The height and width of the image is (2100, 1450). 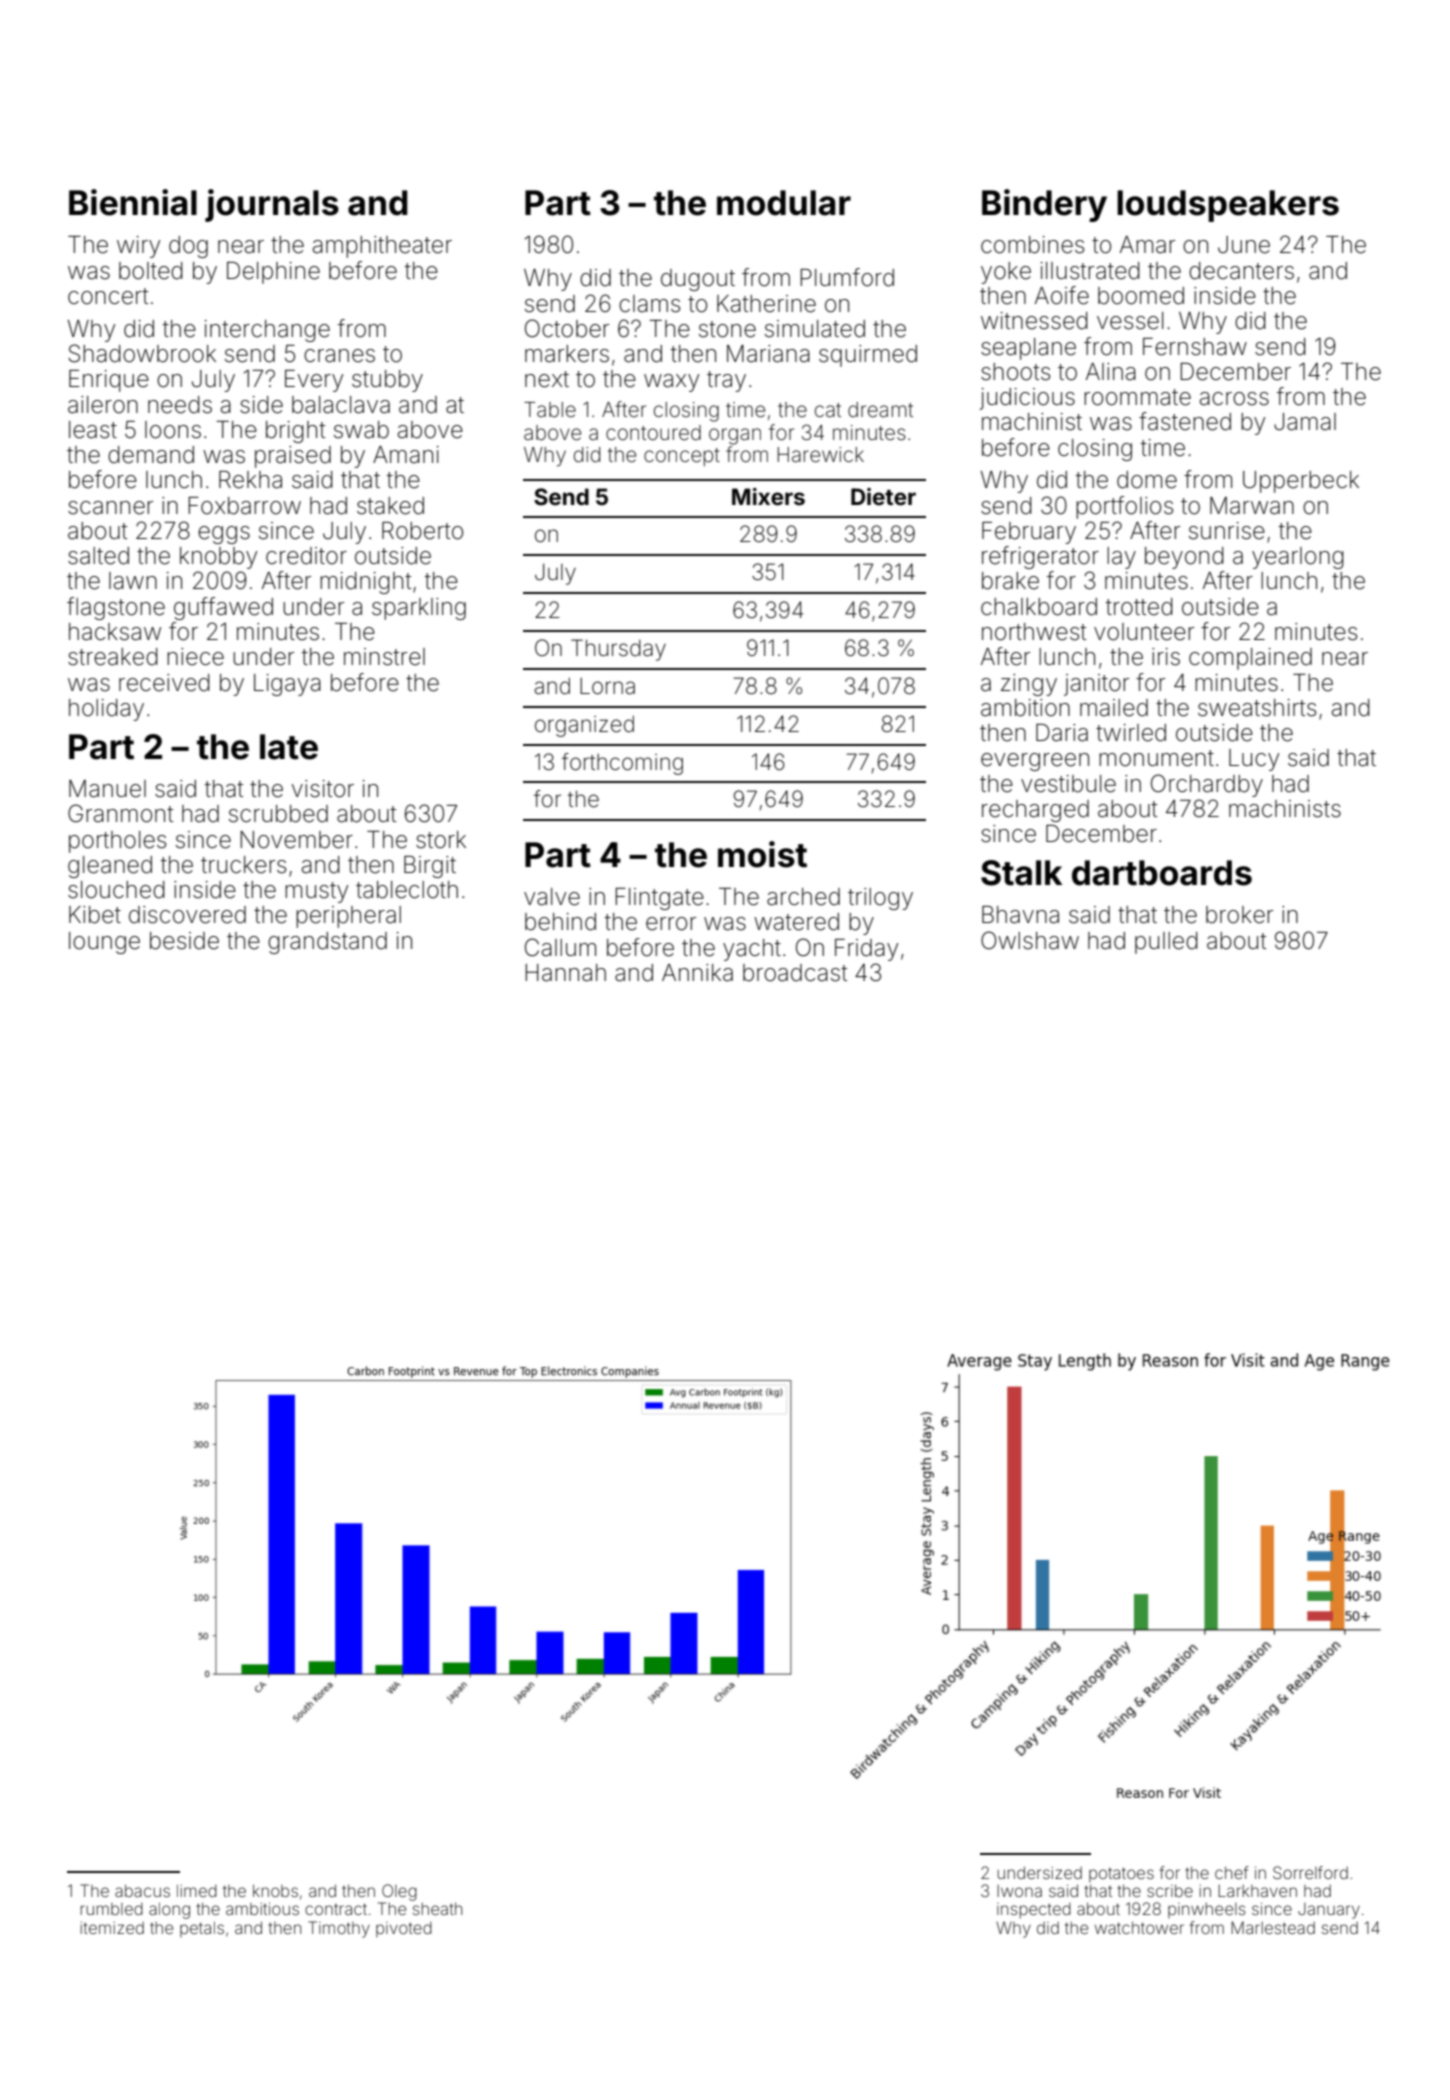 What do you see at coordinates (1228, 206) in the image?
I see `loudspeakers` at bounding box center [1228, 206].
